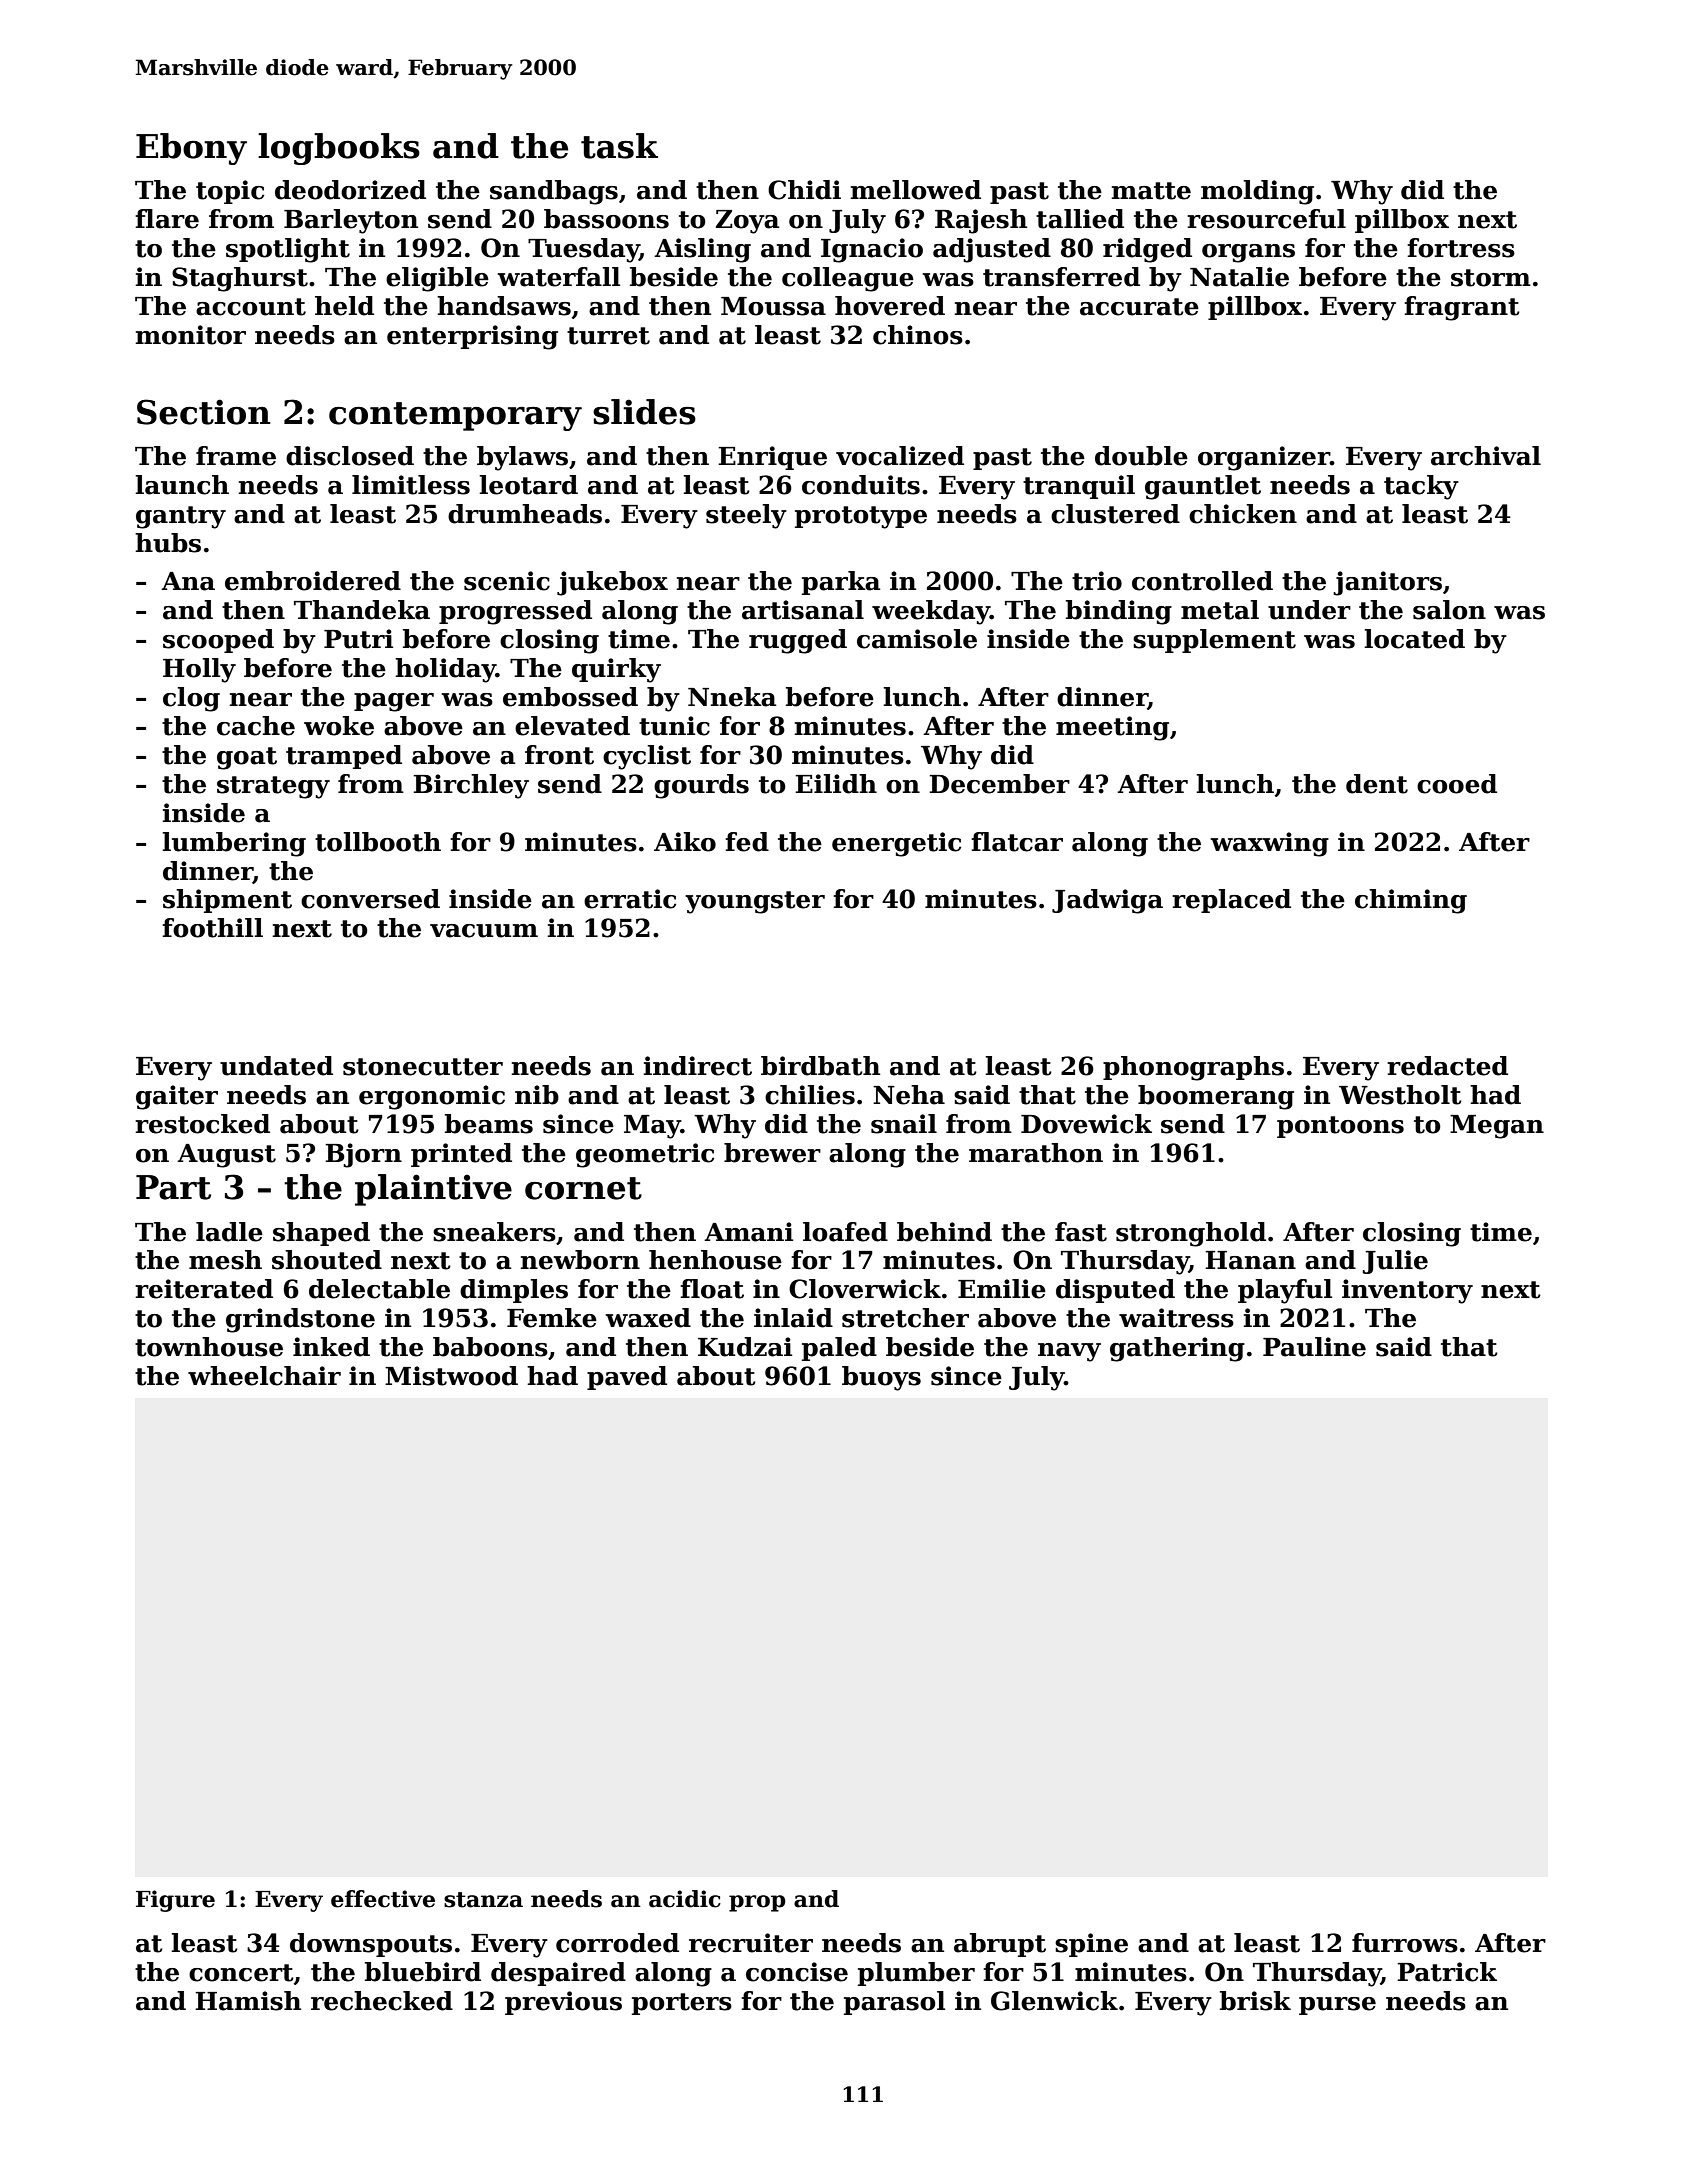  Describe the element at coordinates (339, 149) in the image. I see `logbooks` at that location.
